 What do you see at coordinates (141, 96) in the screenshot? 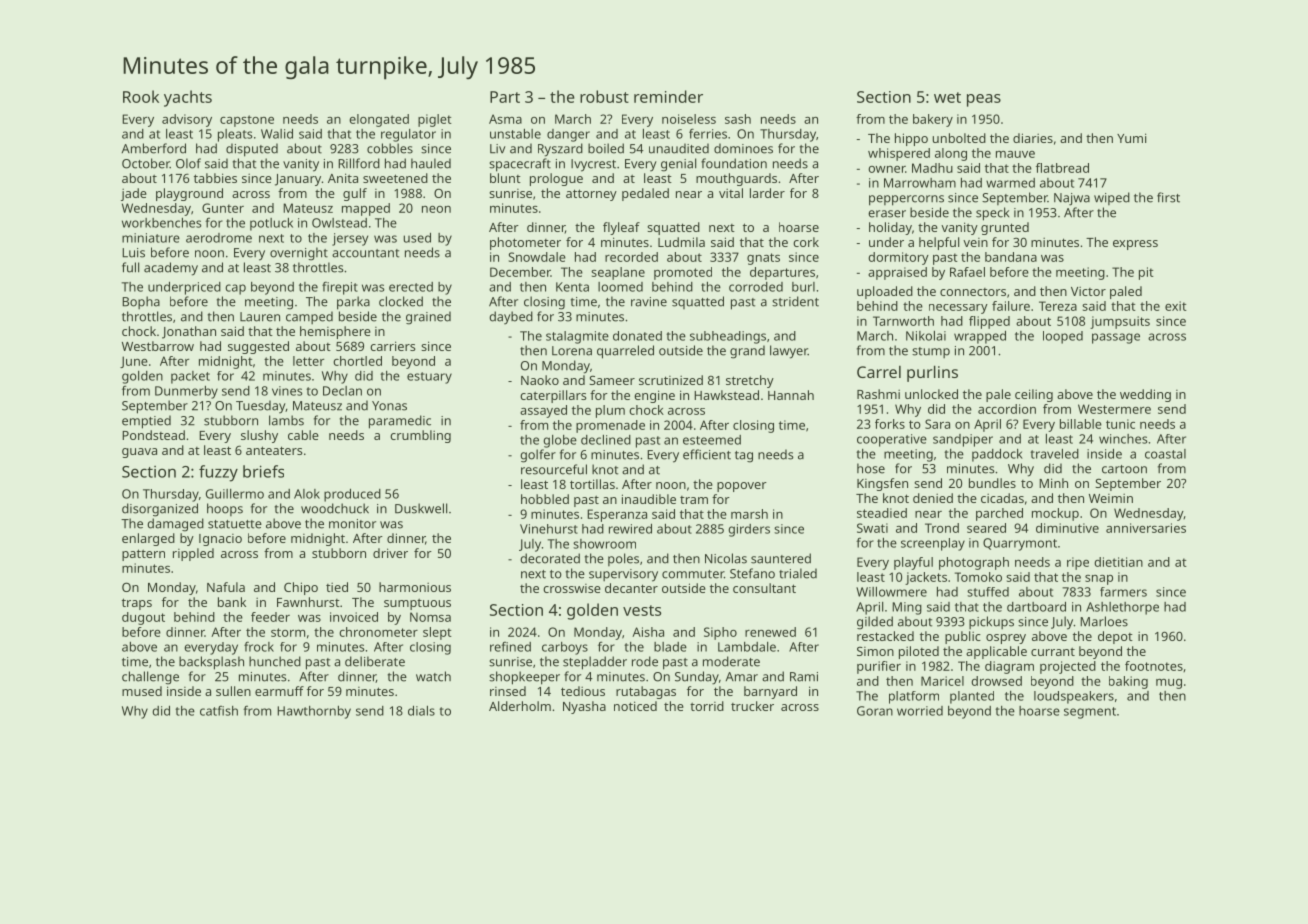
I see `Rook` at bounding box center [141, 96].
